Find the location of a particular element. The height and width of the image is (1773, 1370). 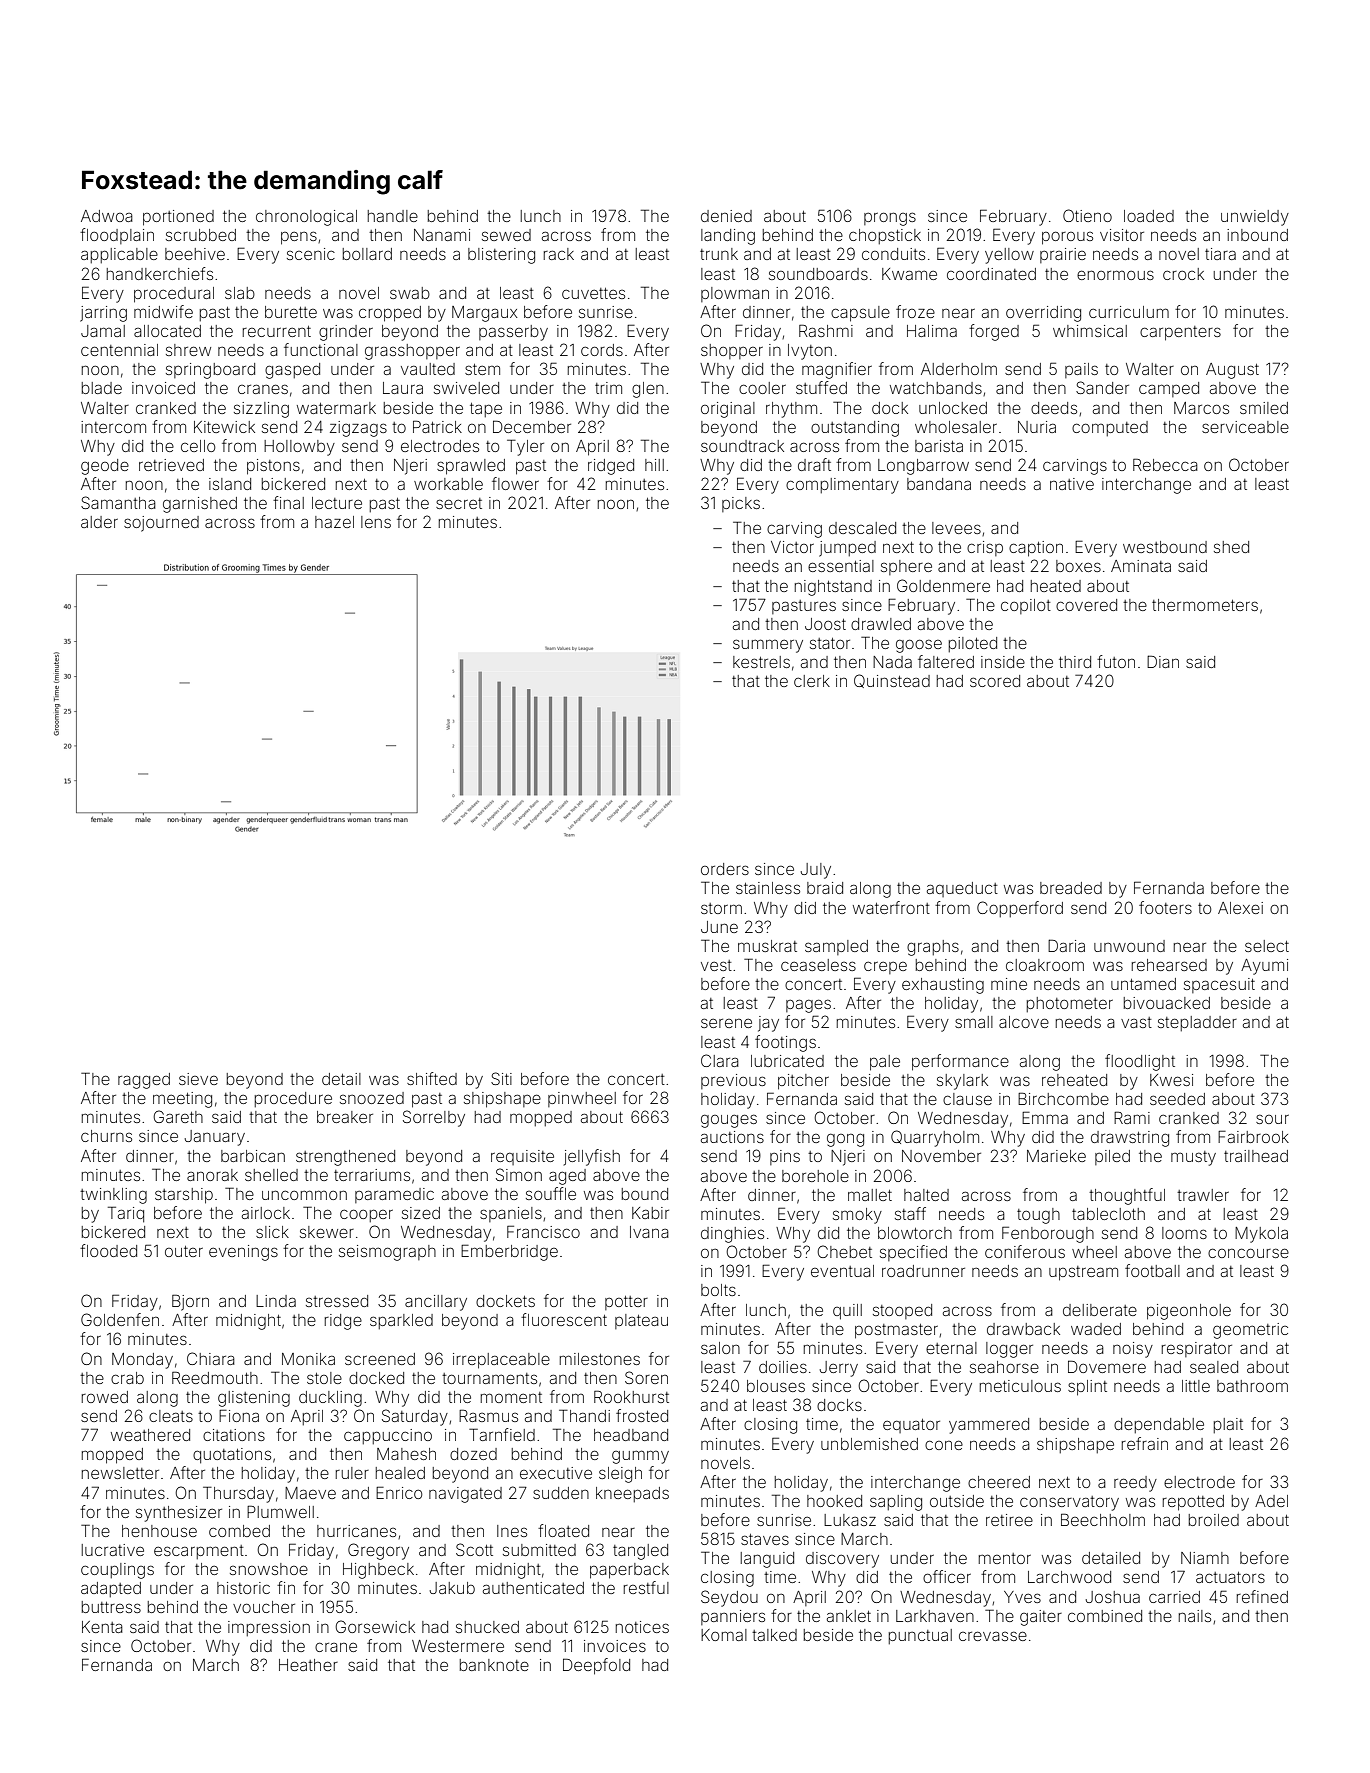

Nada is located at coordinates (892, 662).
